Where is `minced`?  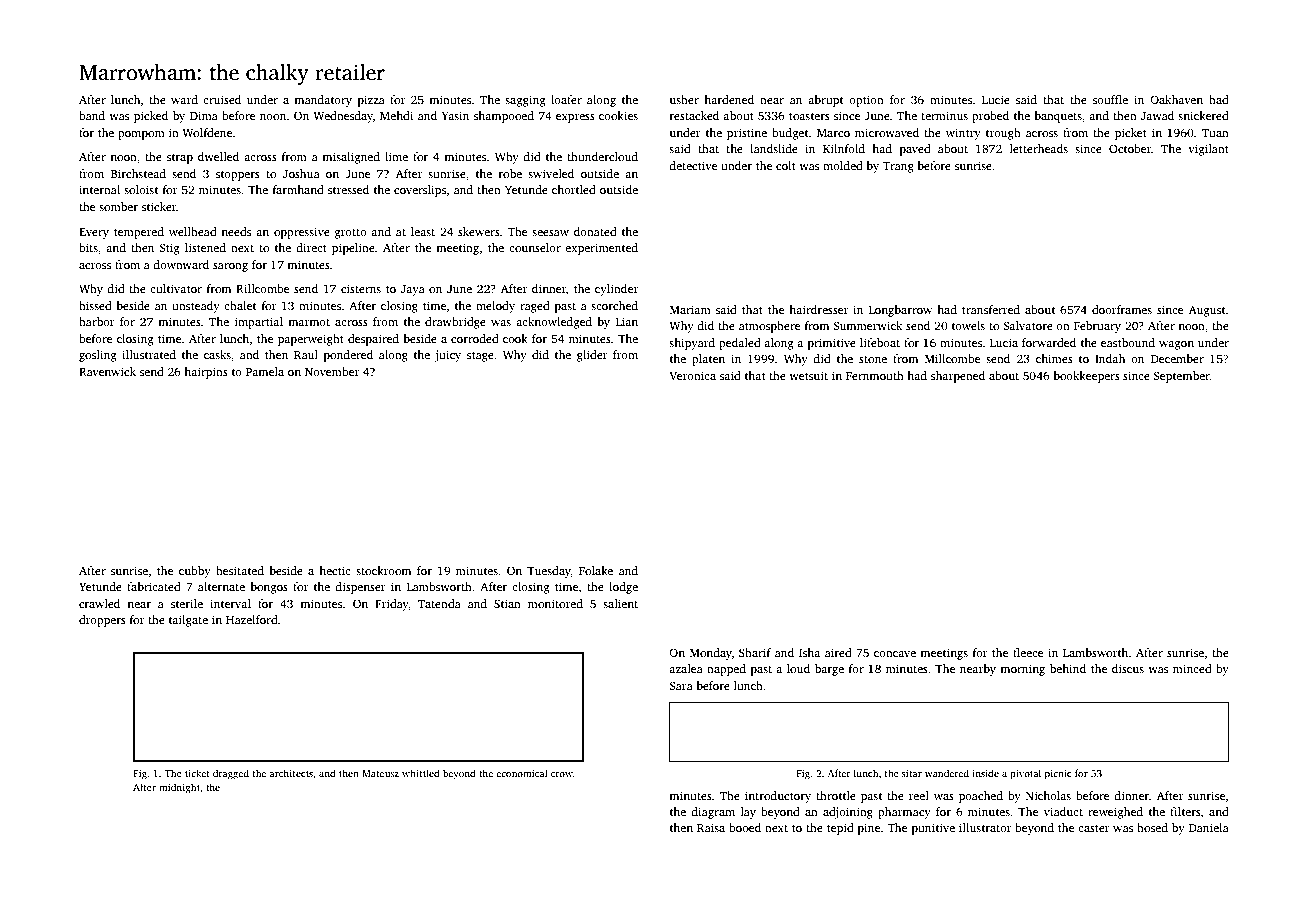
minced is located at coordinates (1192, 668).
